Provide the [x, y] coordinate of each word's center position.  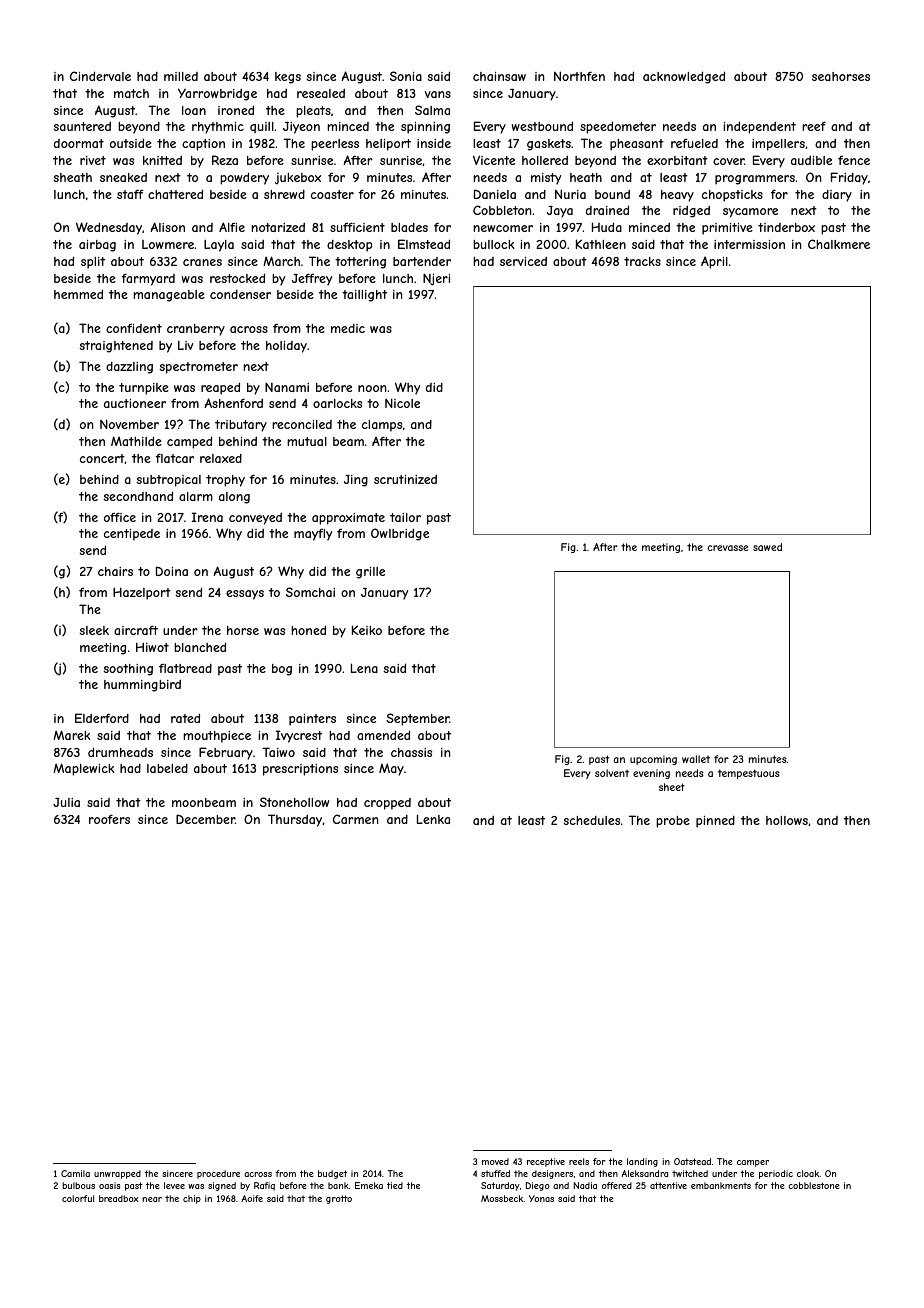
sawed [767, 547]
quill [262, 127]
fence [854, 160]
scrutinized [405, 479]
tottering [360, 263]
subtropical [168, 481]
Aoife [252, 1198]
